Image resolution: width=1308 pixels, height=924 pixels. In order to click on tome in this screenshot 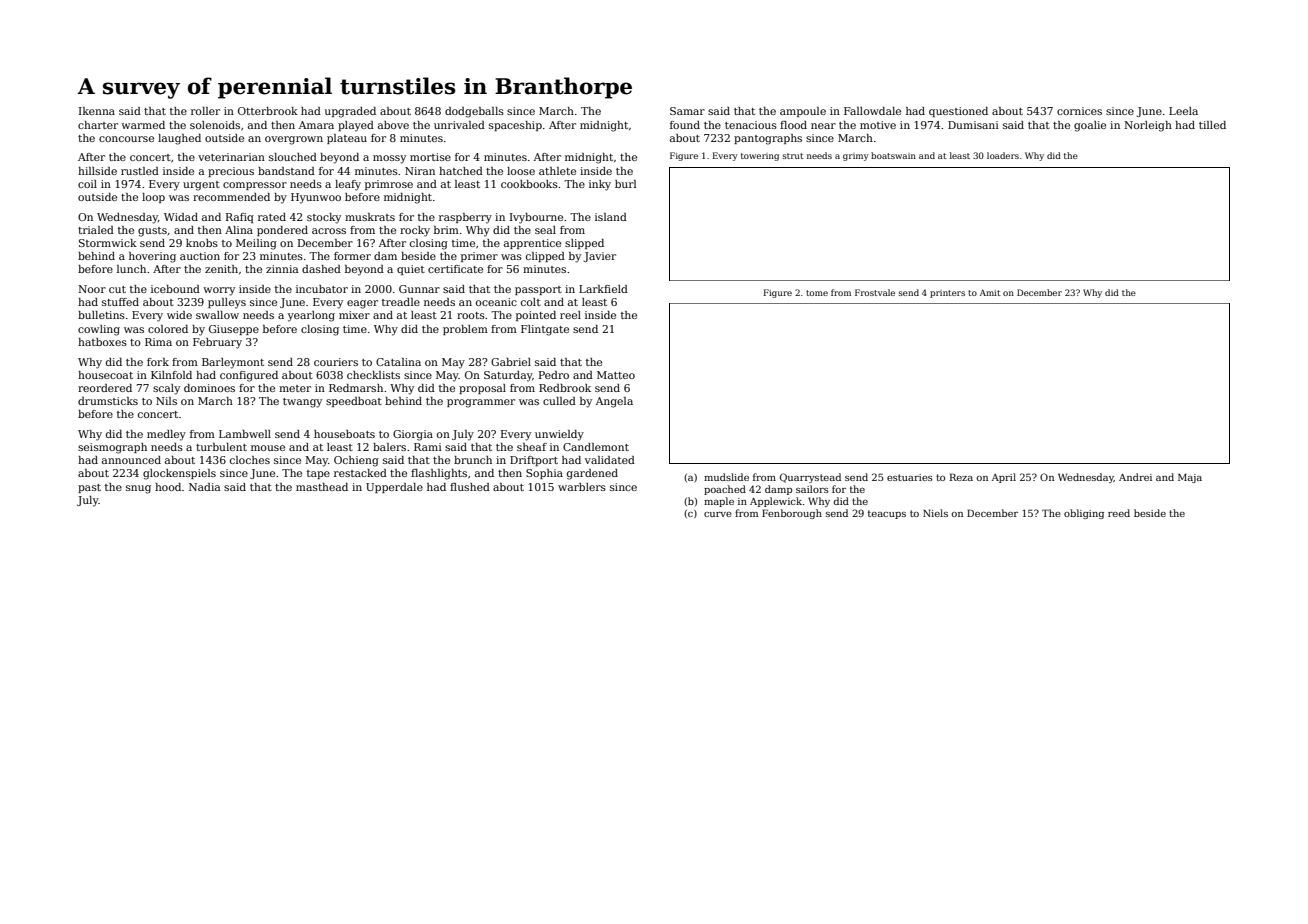, I will do `click(817, 293)`.
